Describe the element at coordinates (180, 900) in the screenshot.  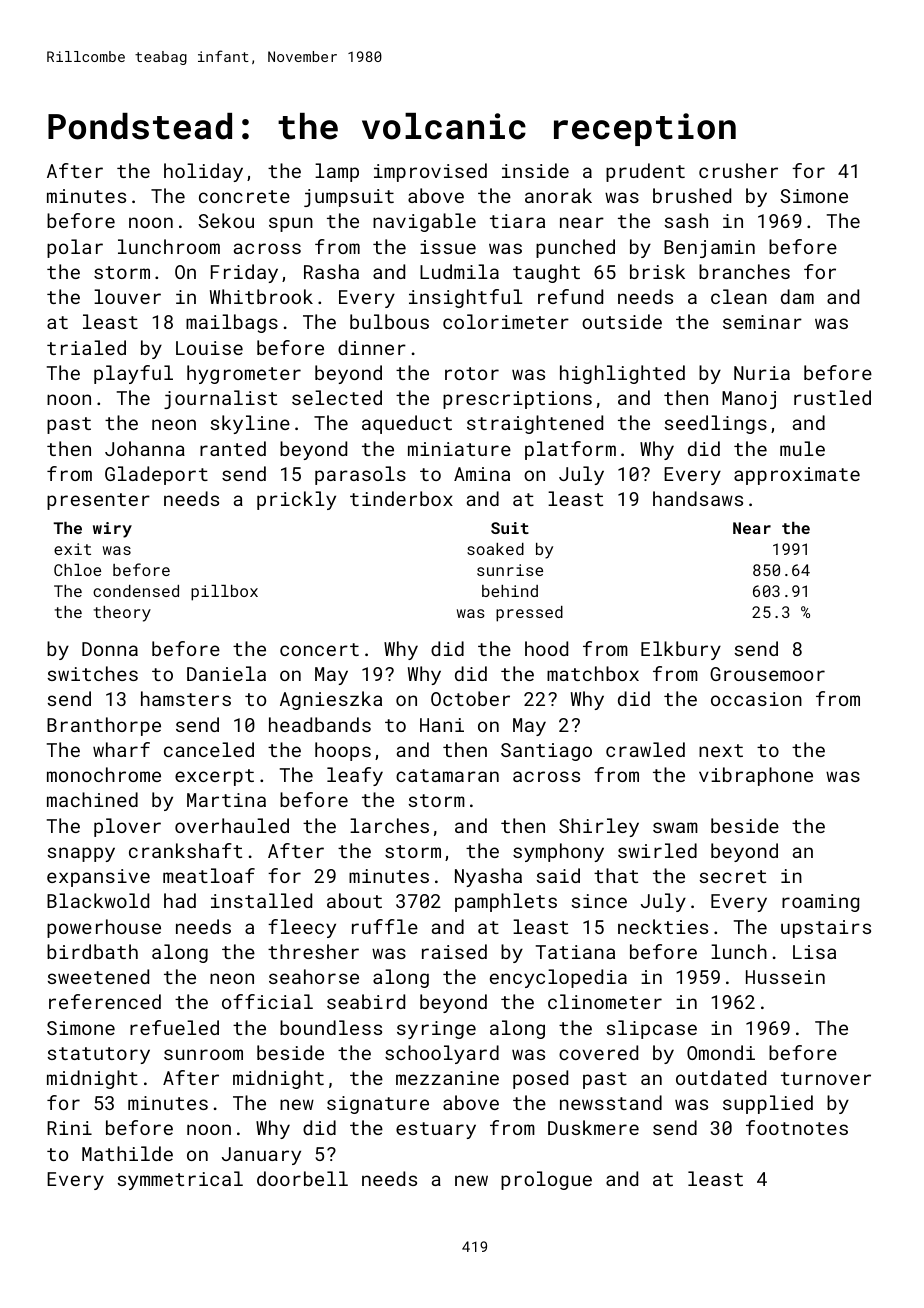
I see `had` at that location.
